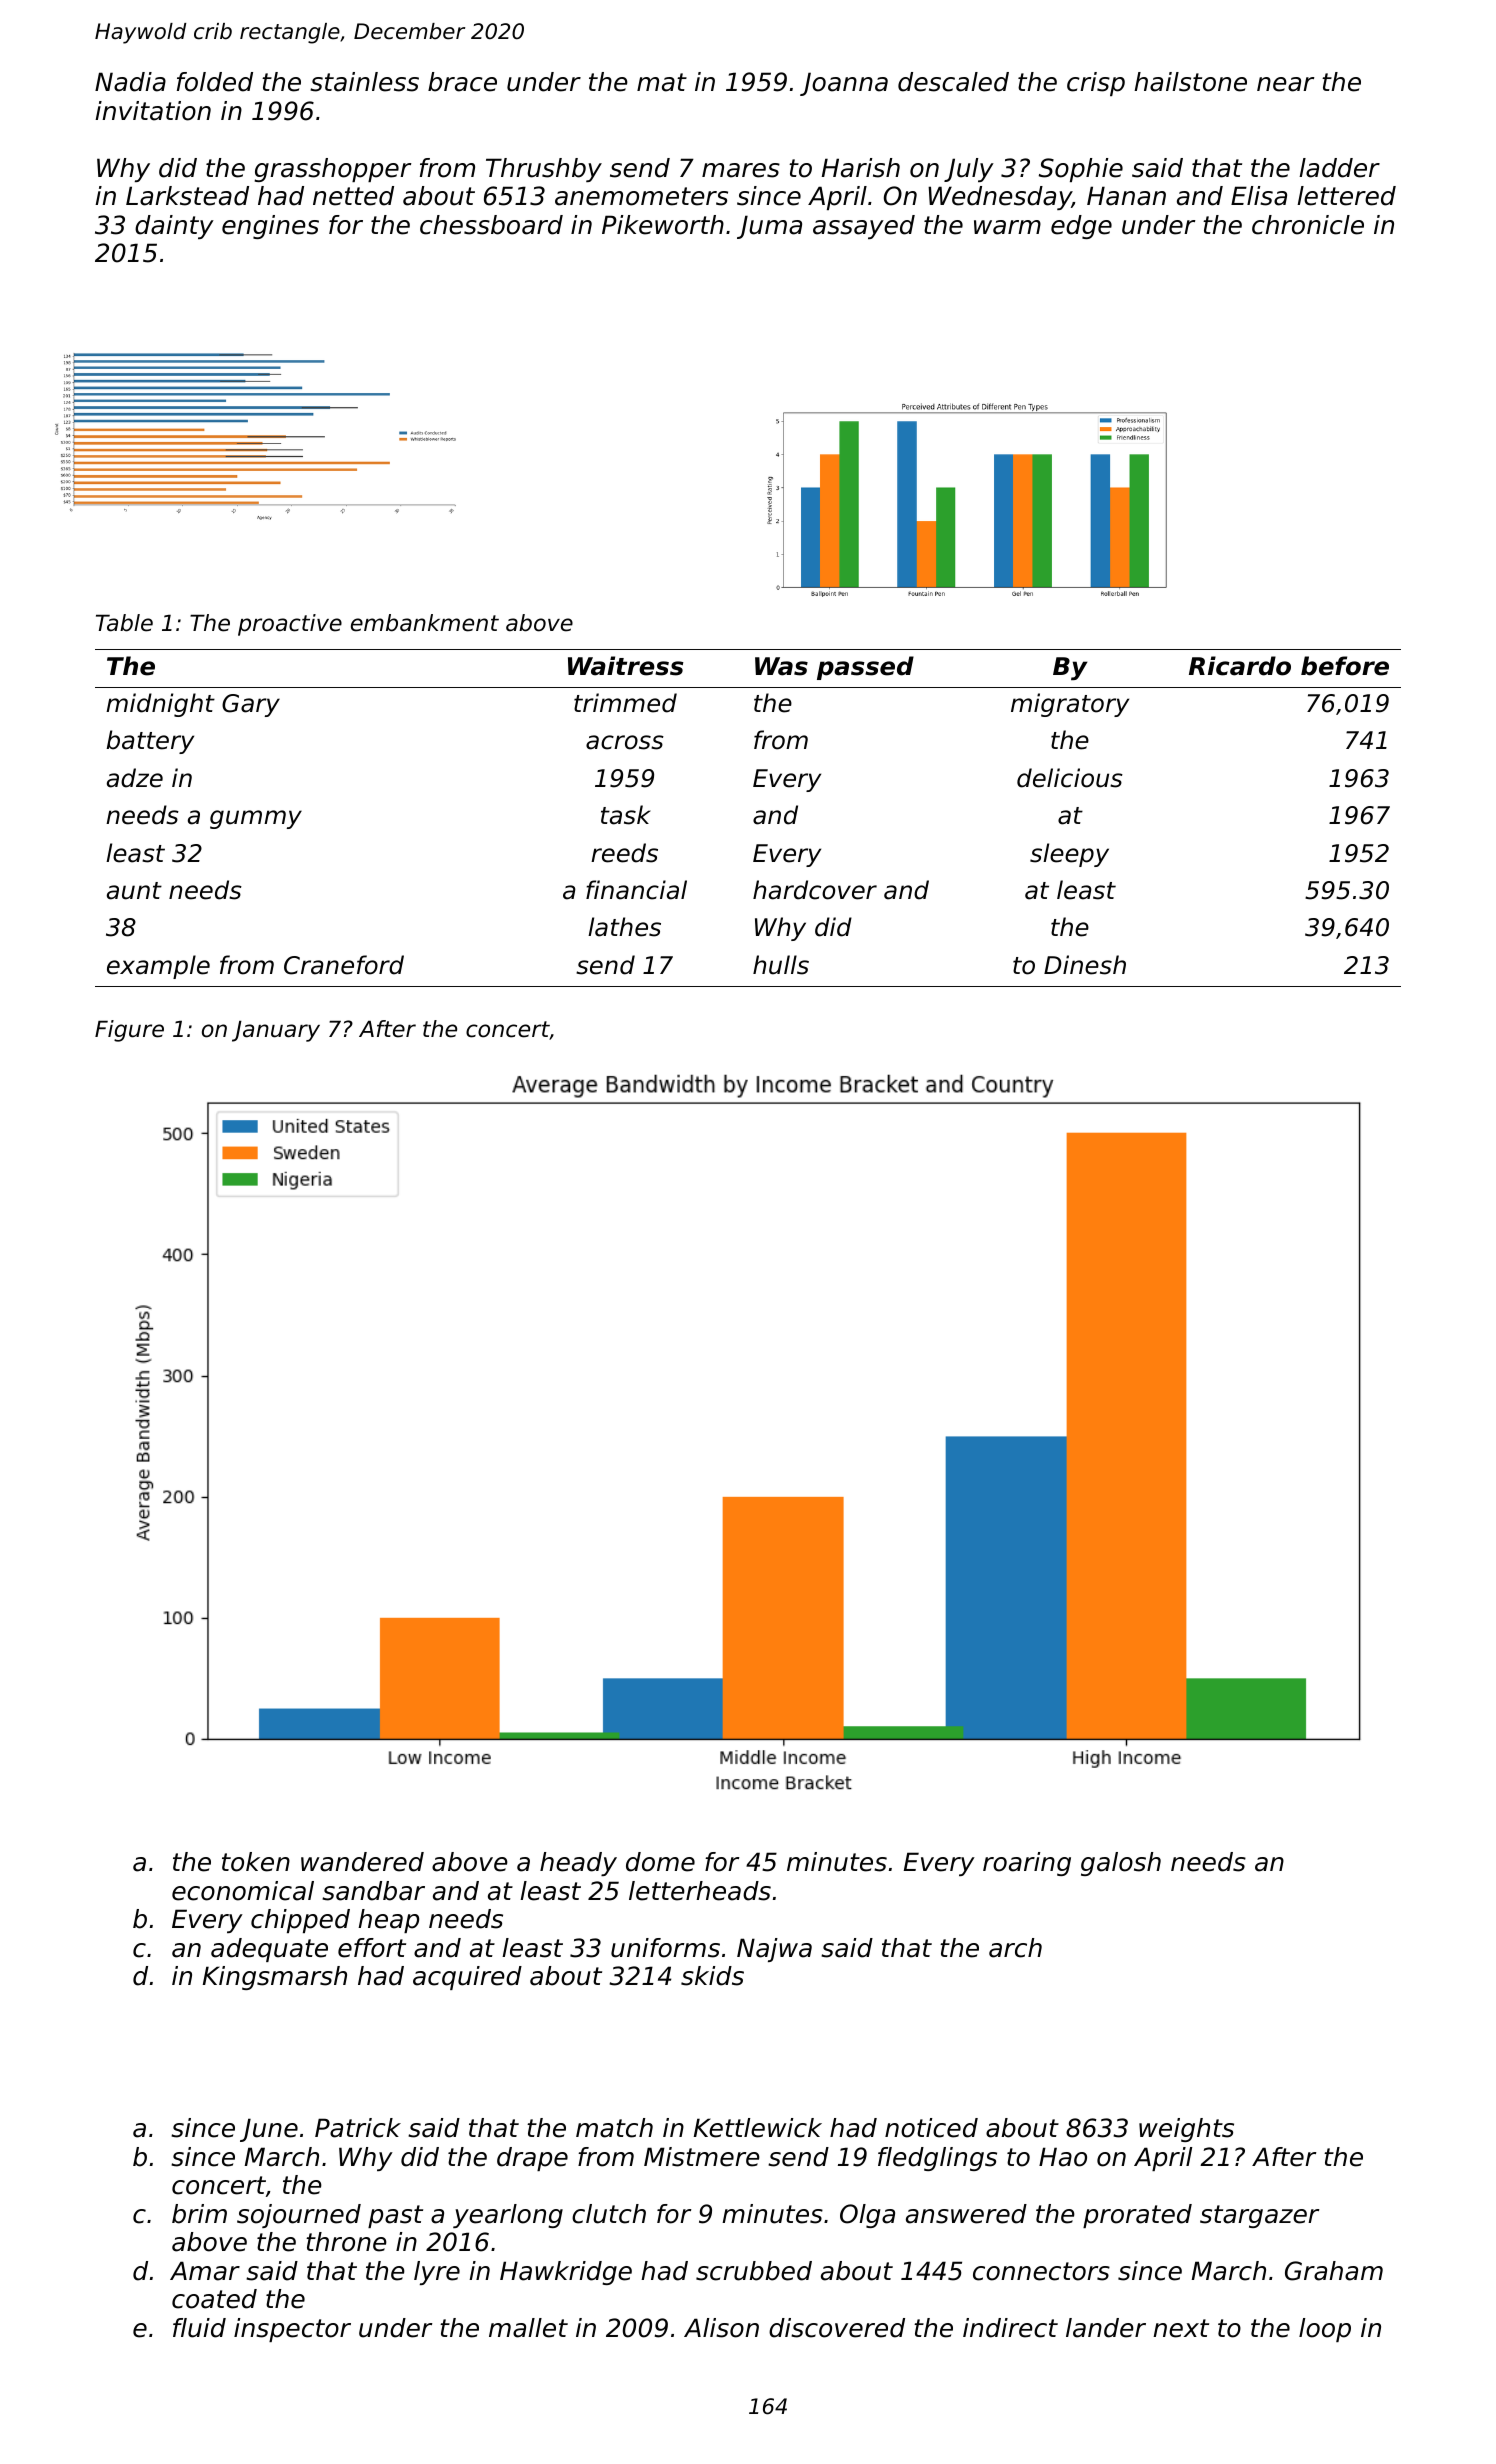 Image resolution: width=1496 pixels, height=2464 pixels. I want to click on sleepy, so click(1069, 855).
